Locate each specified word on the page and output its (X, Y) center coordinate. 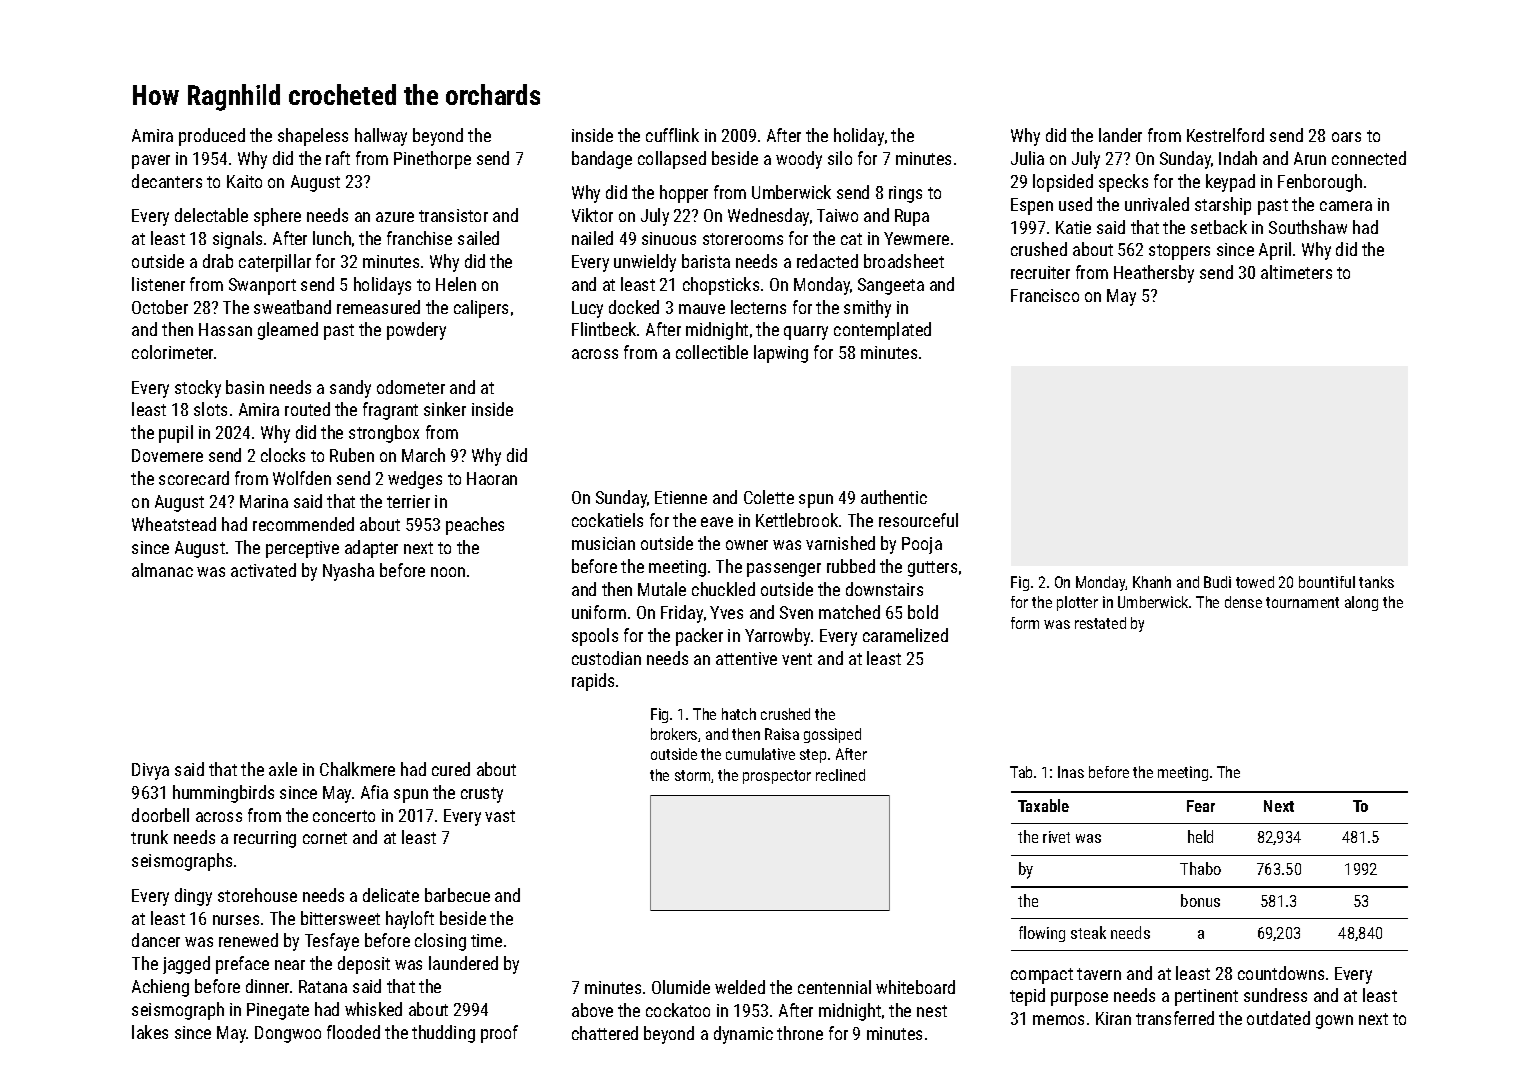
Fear (1201, 806)
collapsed (672, 160)
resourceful (918, 520)
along (1361, 603)
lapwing (781, 354)
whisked (373, 1009)
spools (595, 637)
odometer (411, 387)
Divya (150, 771)
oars (1346, 137)
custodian (606, 658)
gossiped (832, 735)
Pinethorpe (432, 160)
